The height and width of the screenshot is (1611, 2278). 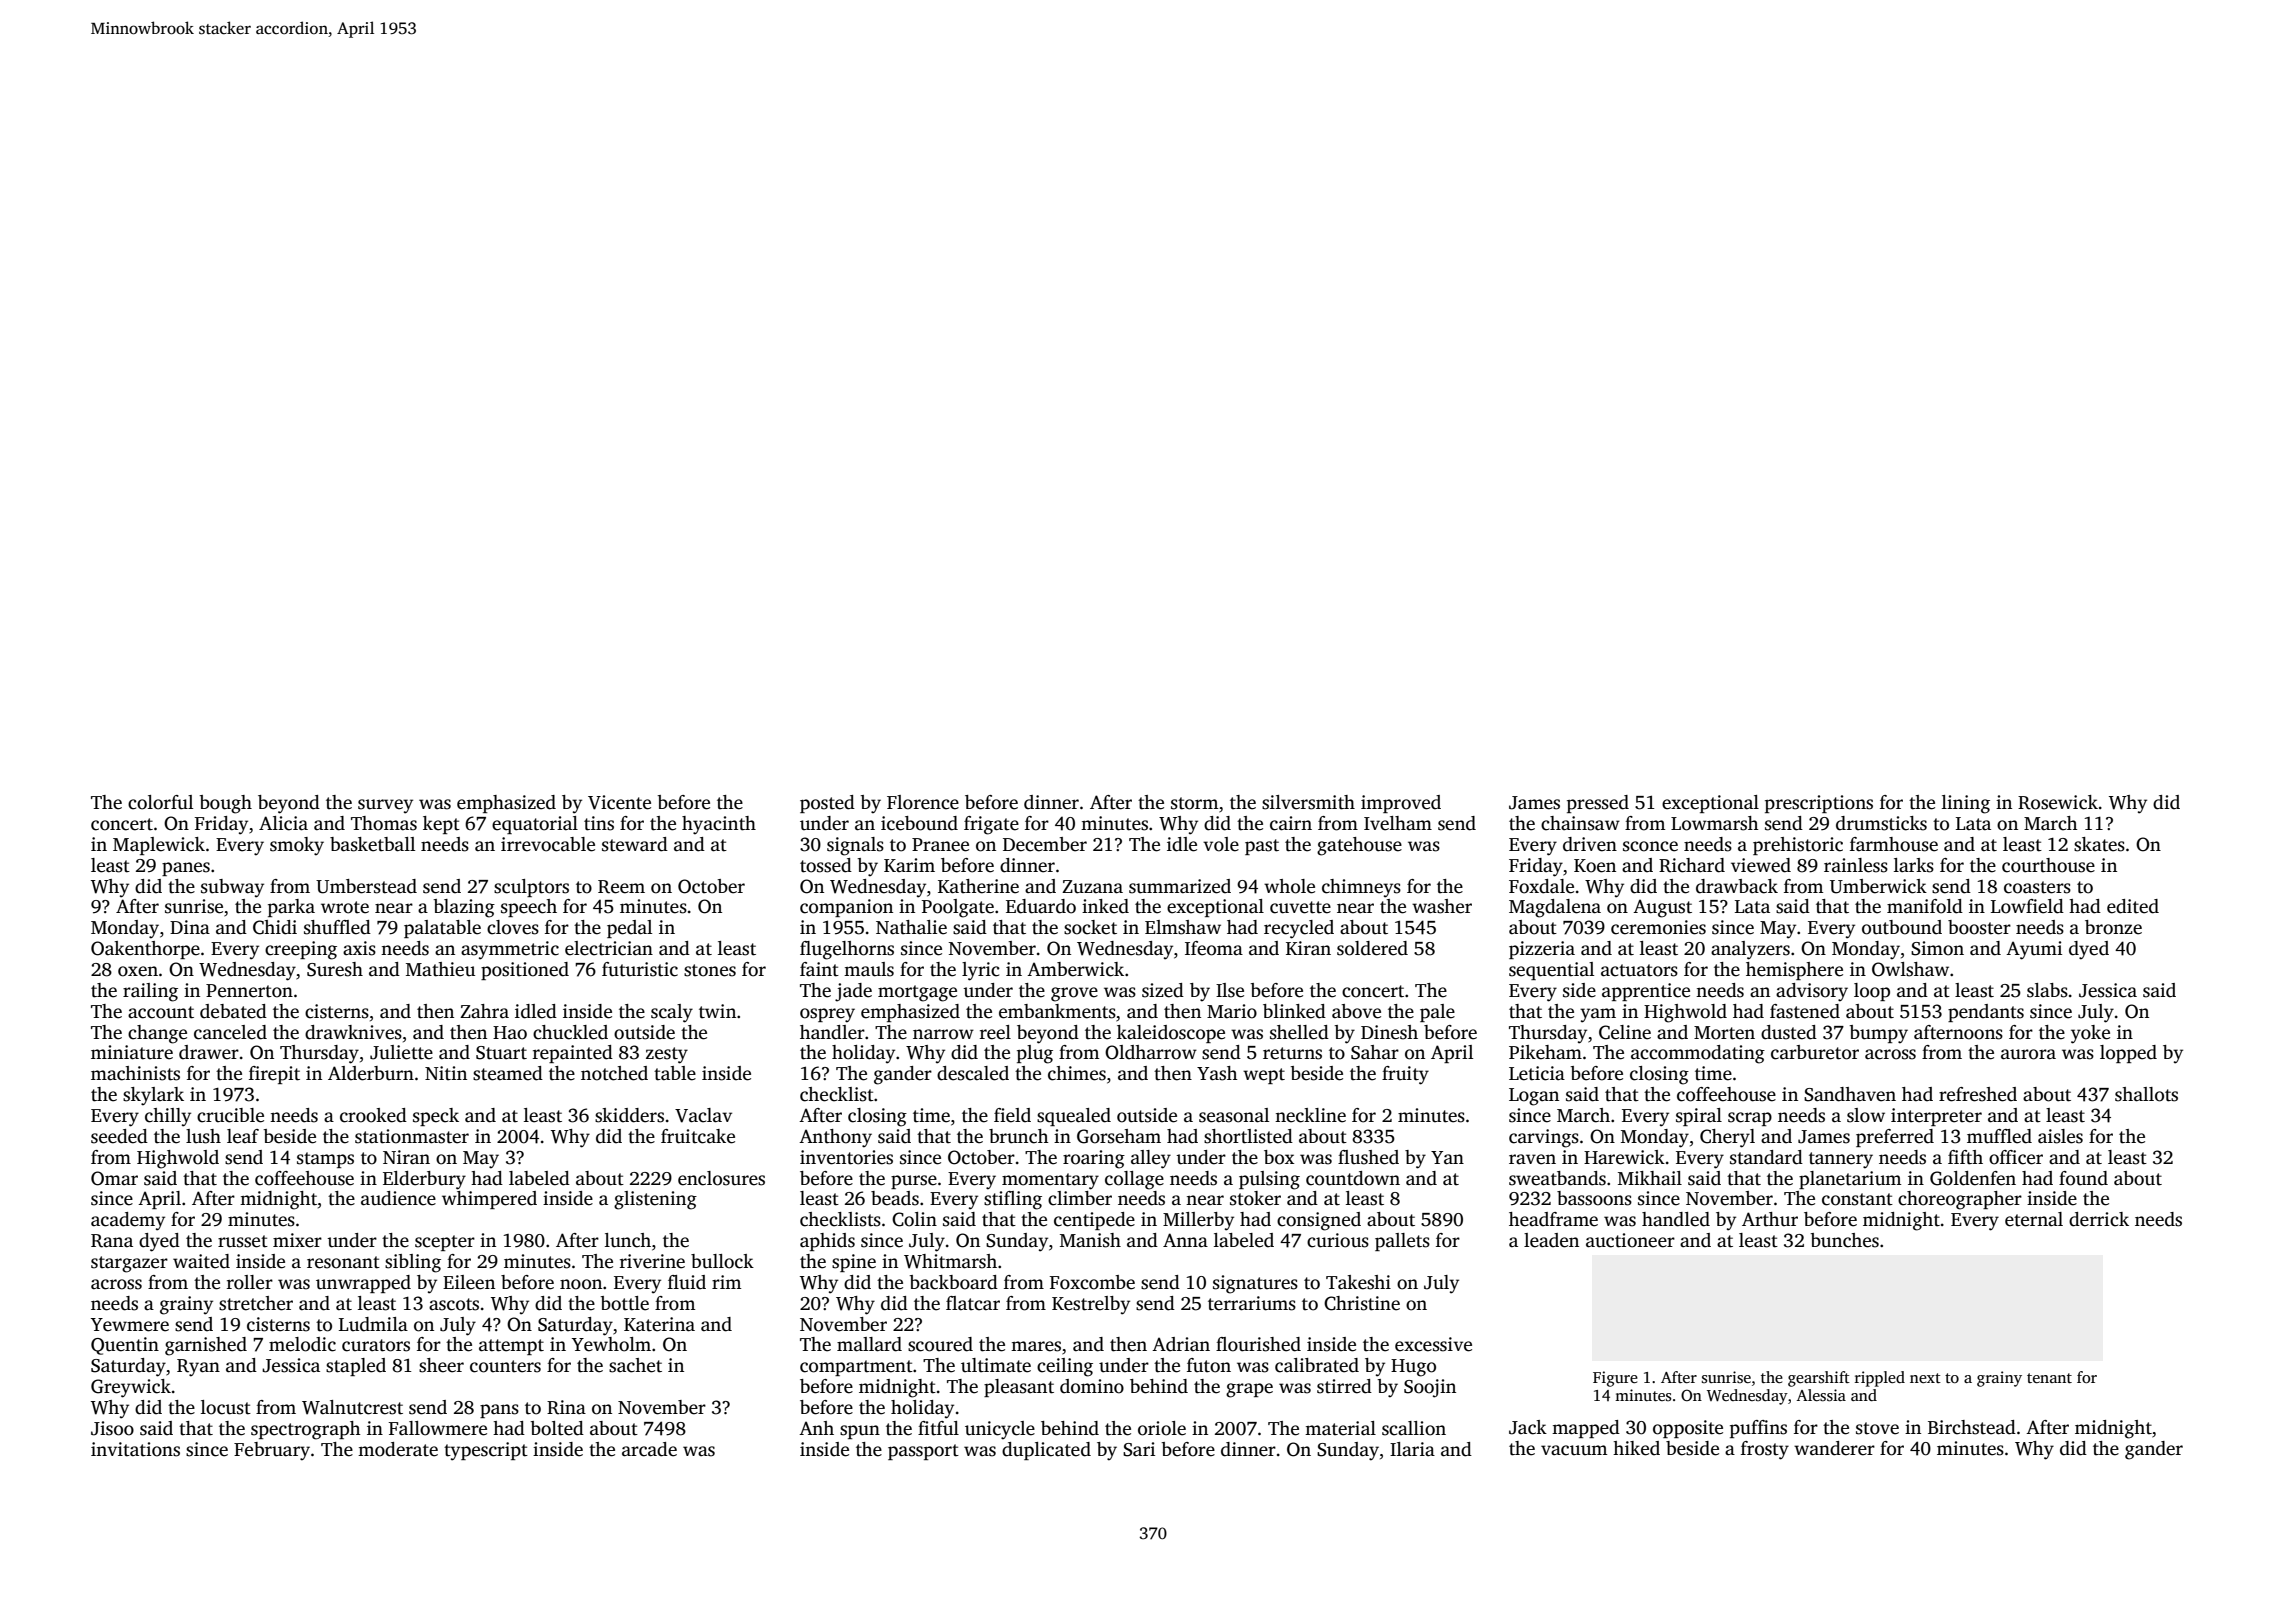 What do you see at coordinates (855, 846) in the screenshot?
I see `signals` at bounding box center [855, 846].
